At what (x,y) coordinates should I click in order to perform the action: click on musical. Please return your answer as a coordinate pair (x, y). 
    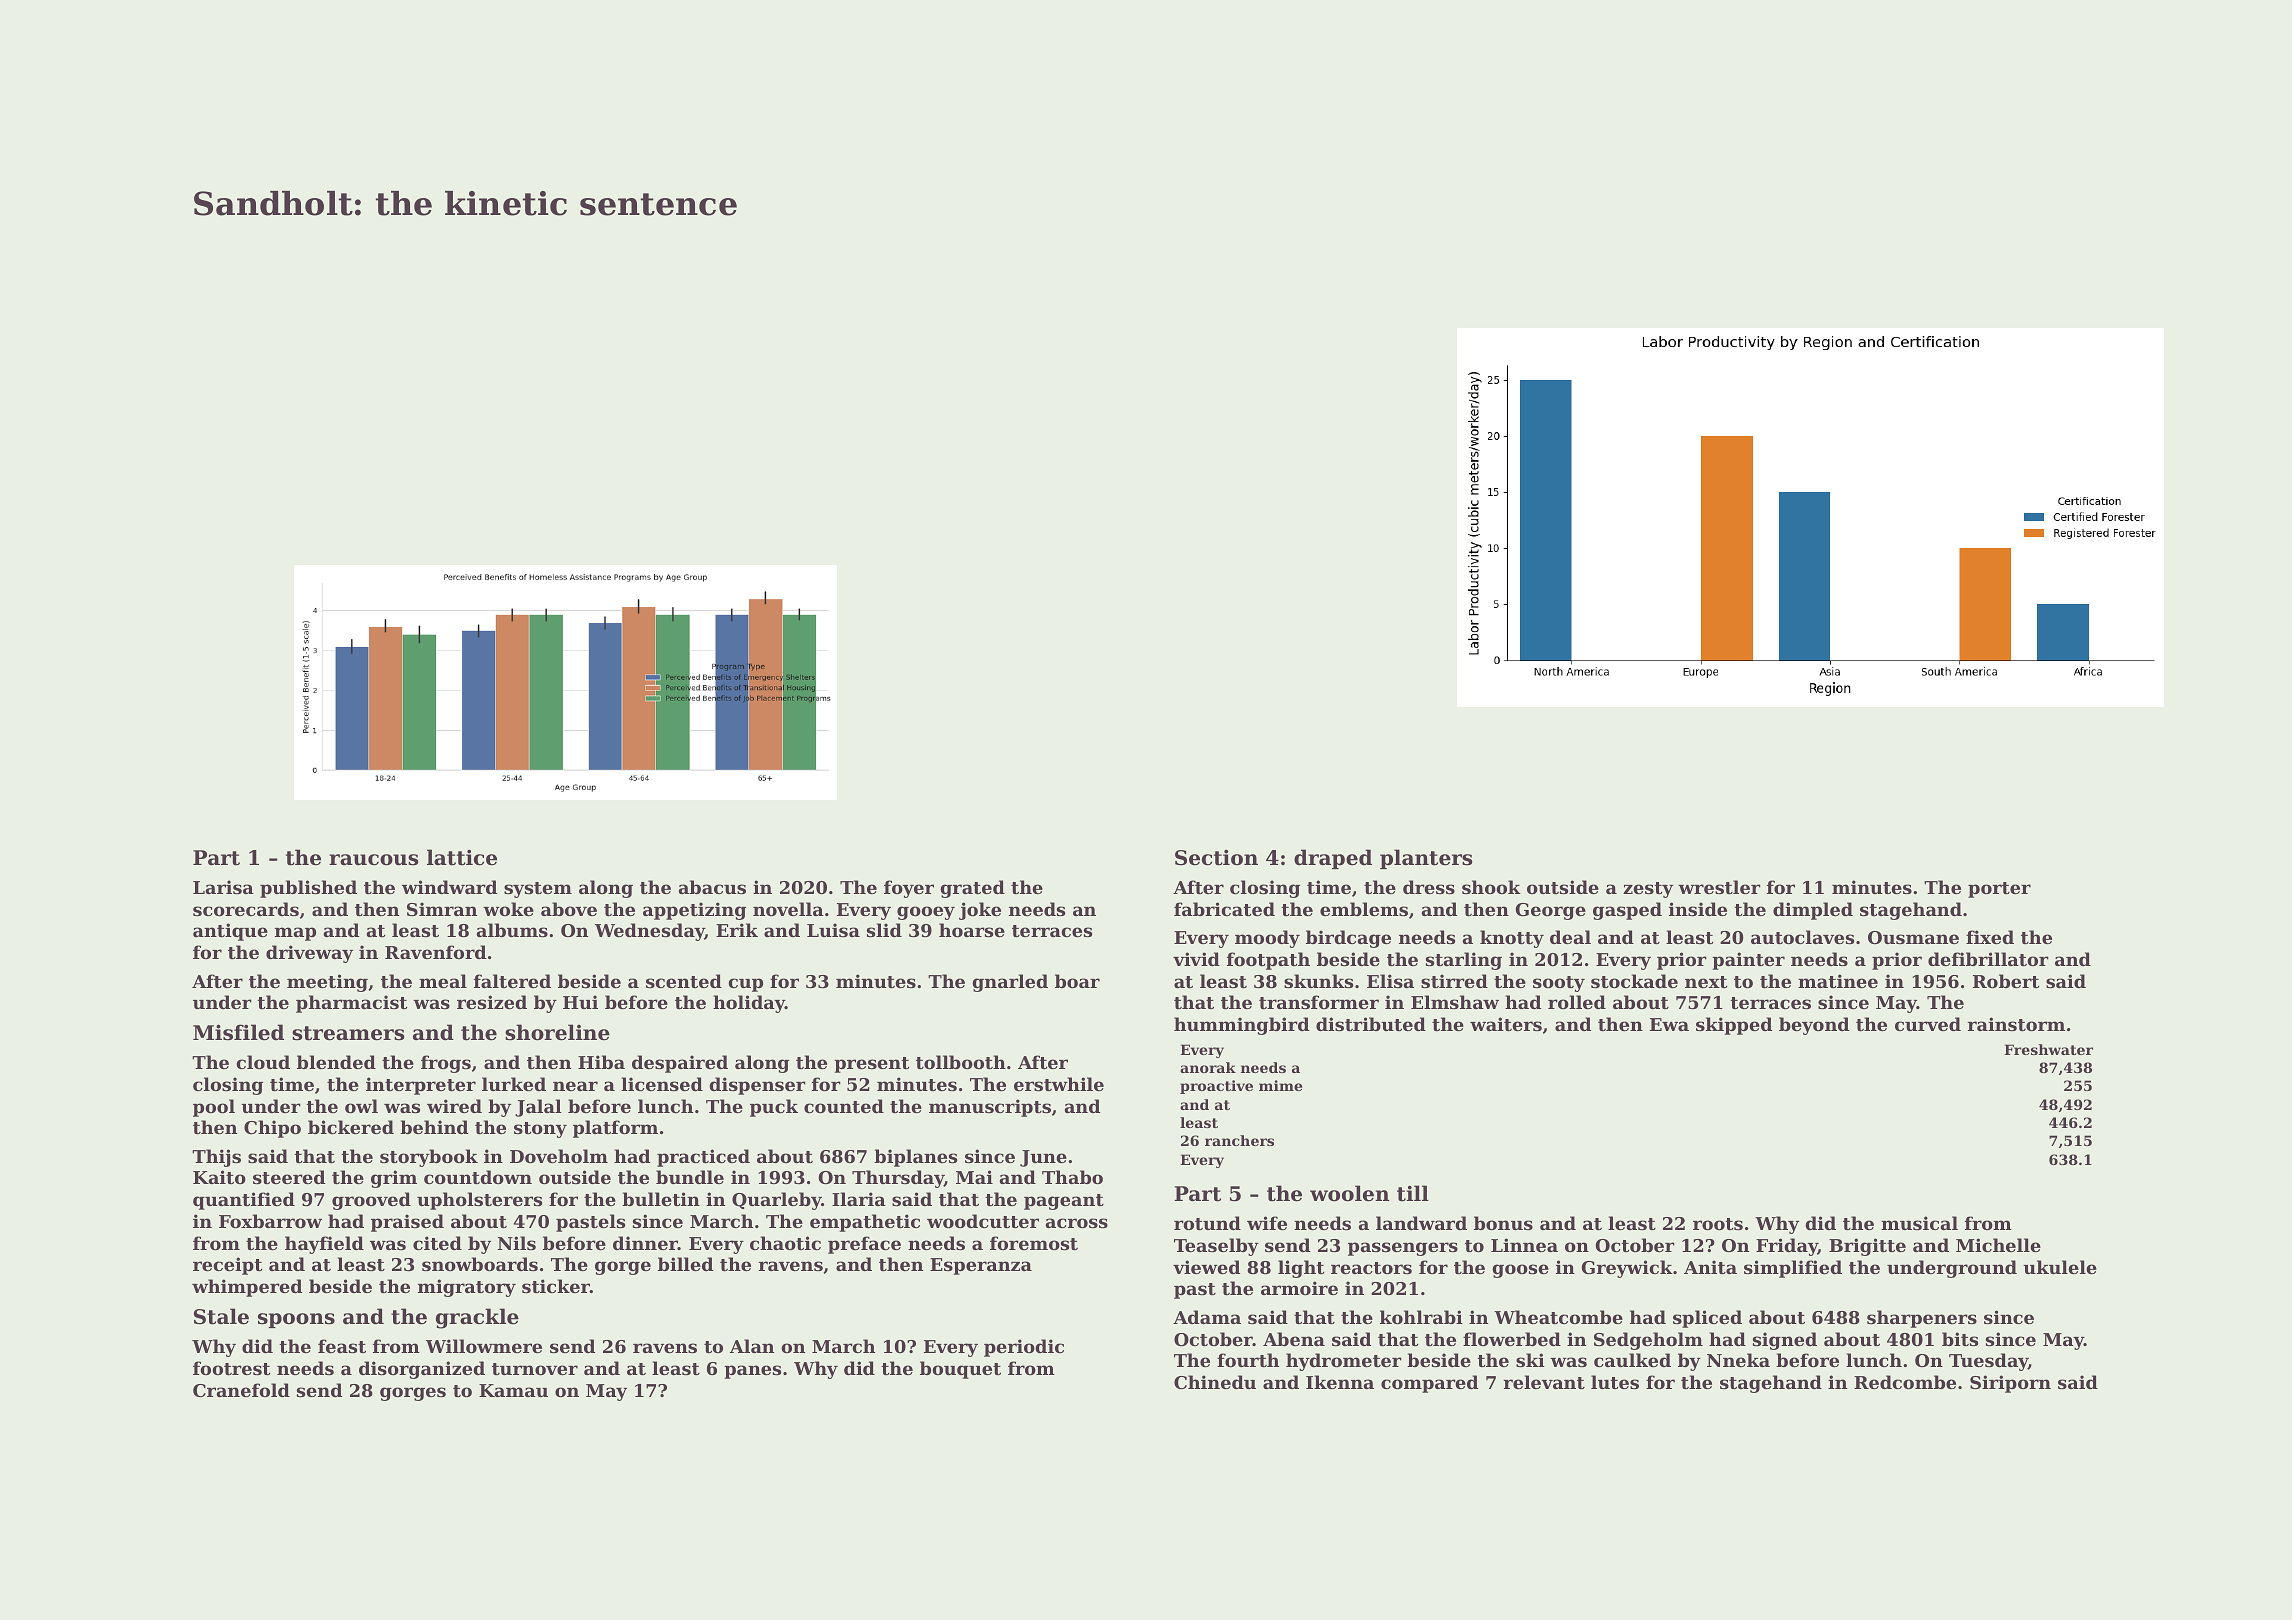
    Looking at the image, I should click on (1919, 1223).
